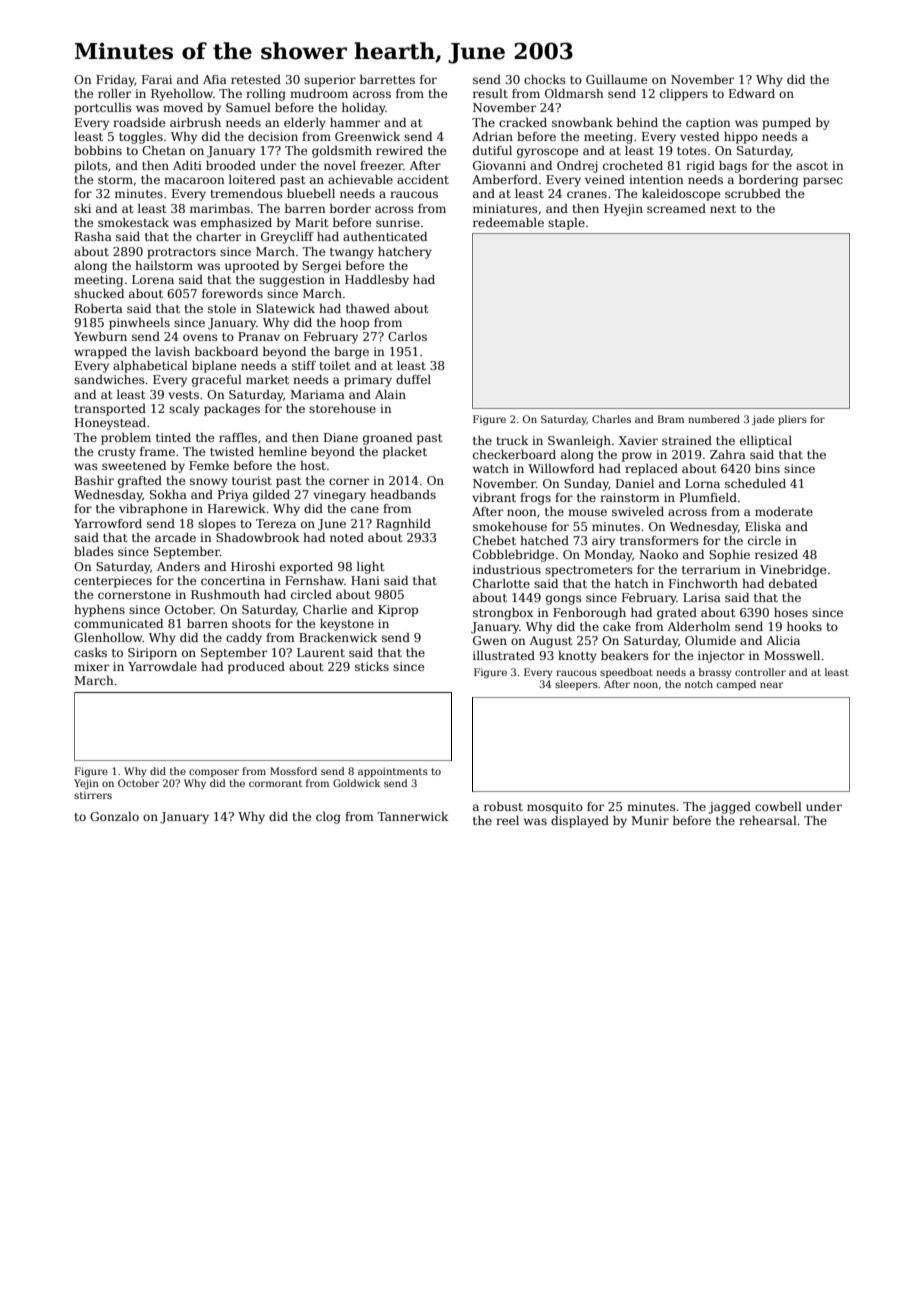 This screenshot has height=1308, width=924. What do you see at coordinates (157, 79) in the screenshot?
I see `Farai` at bounding box center [157, 79].
